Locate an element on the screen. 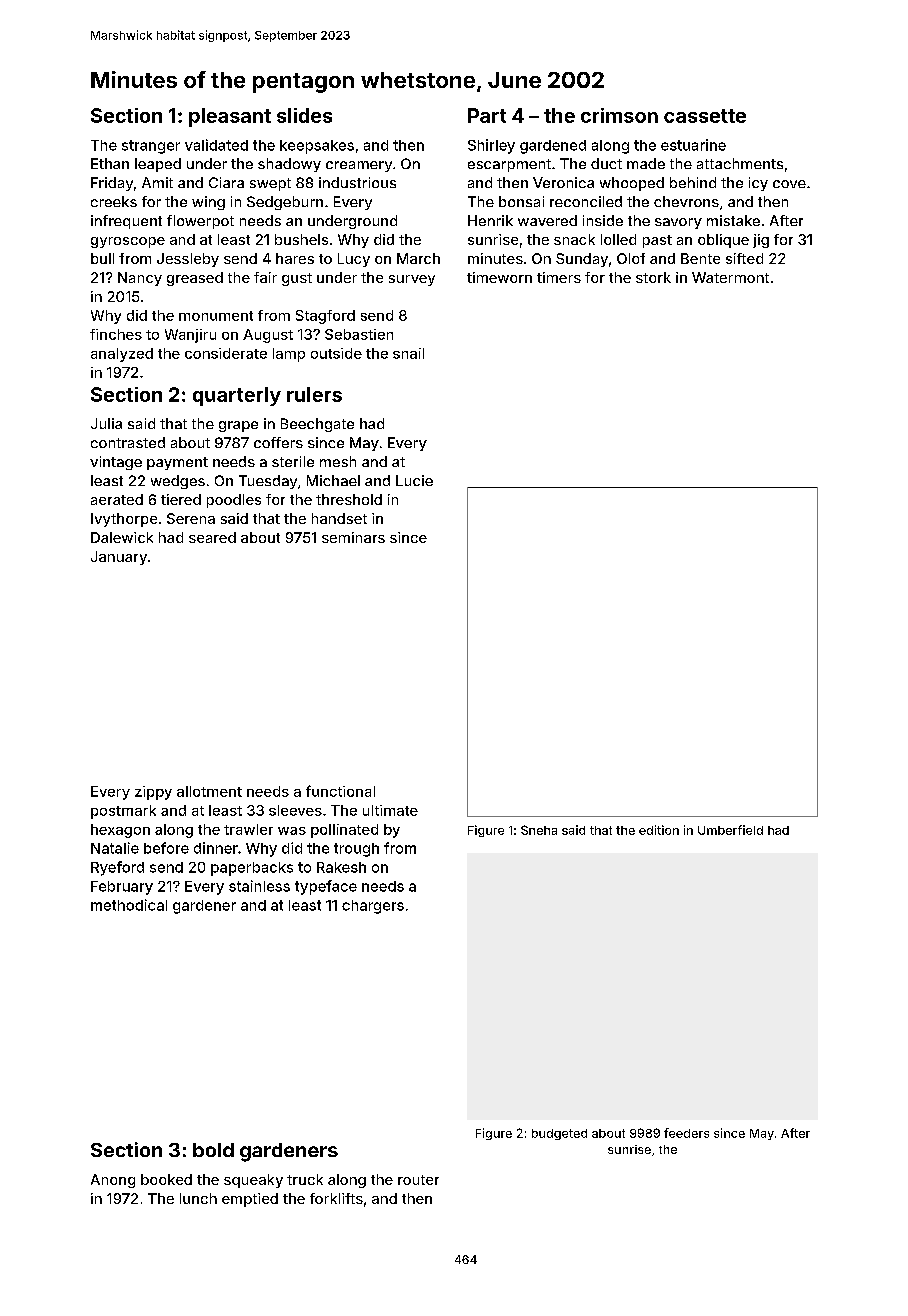 This screenshot has height=1316, width=908. stranger is located at coordinates (151, 147).
